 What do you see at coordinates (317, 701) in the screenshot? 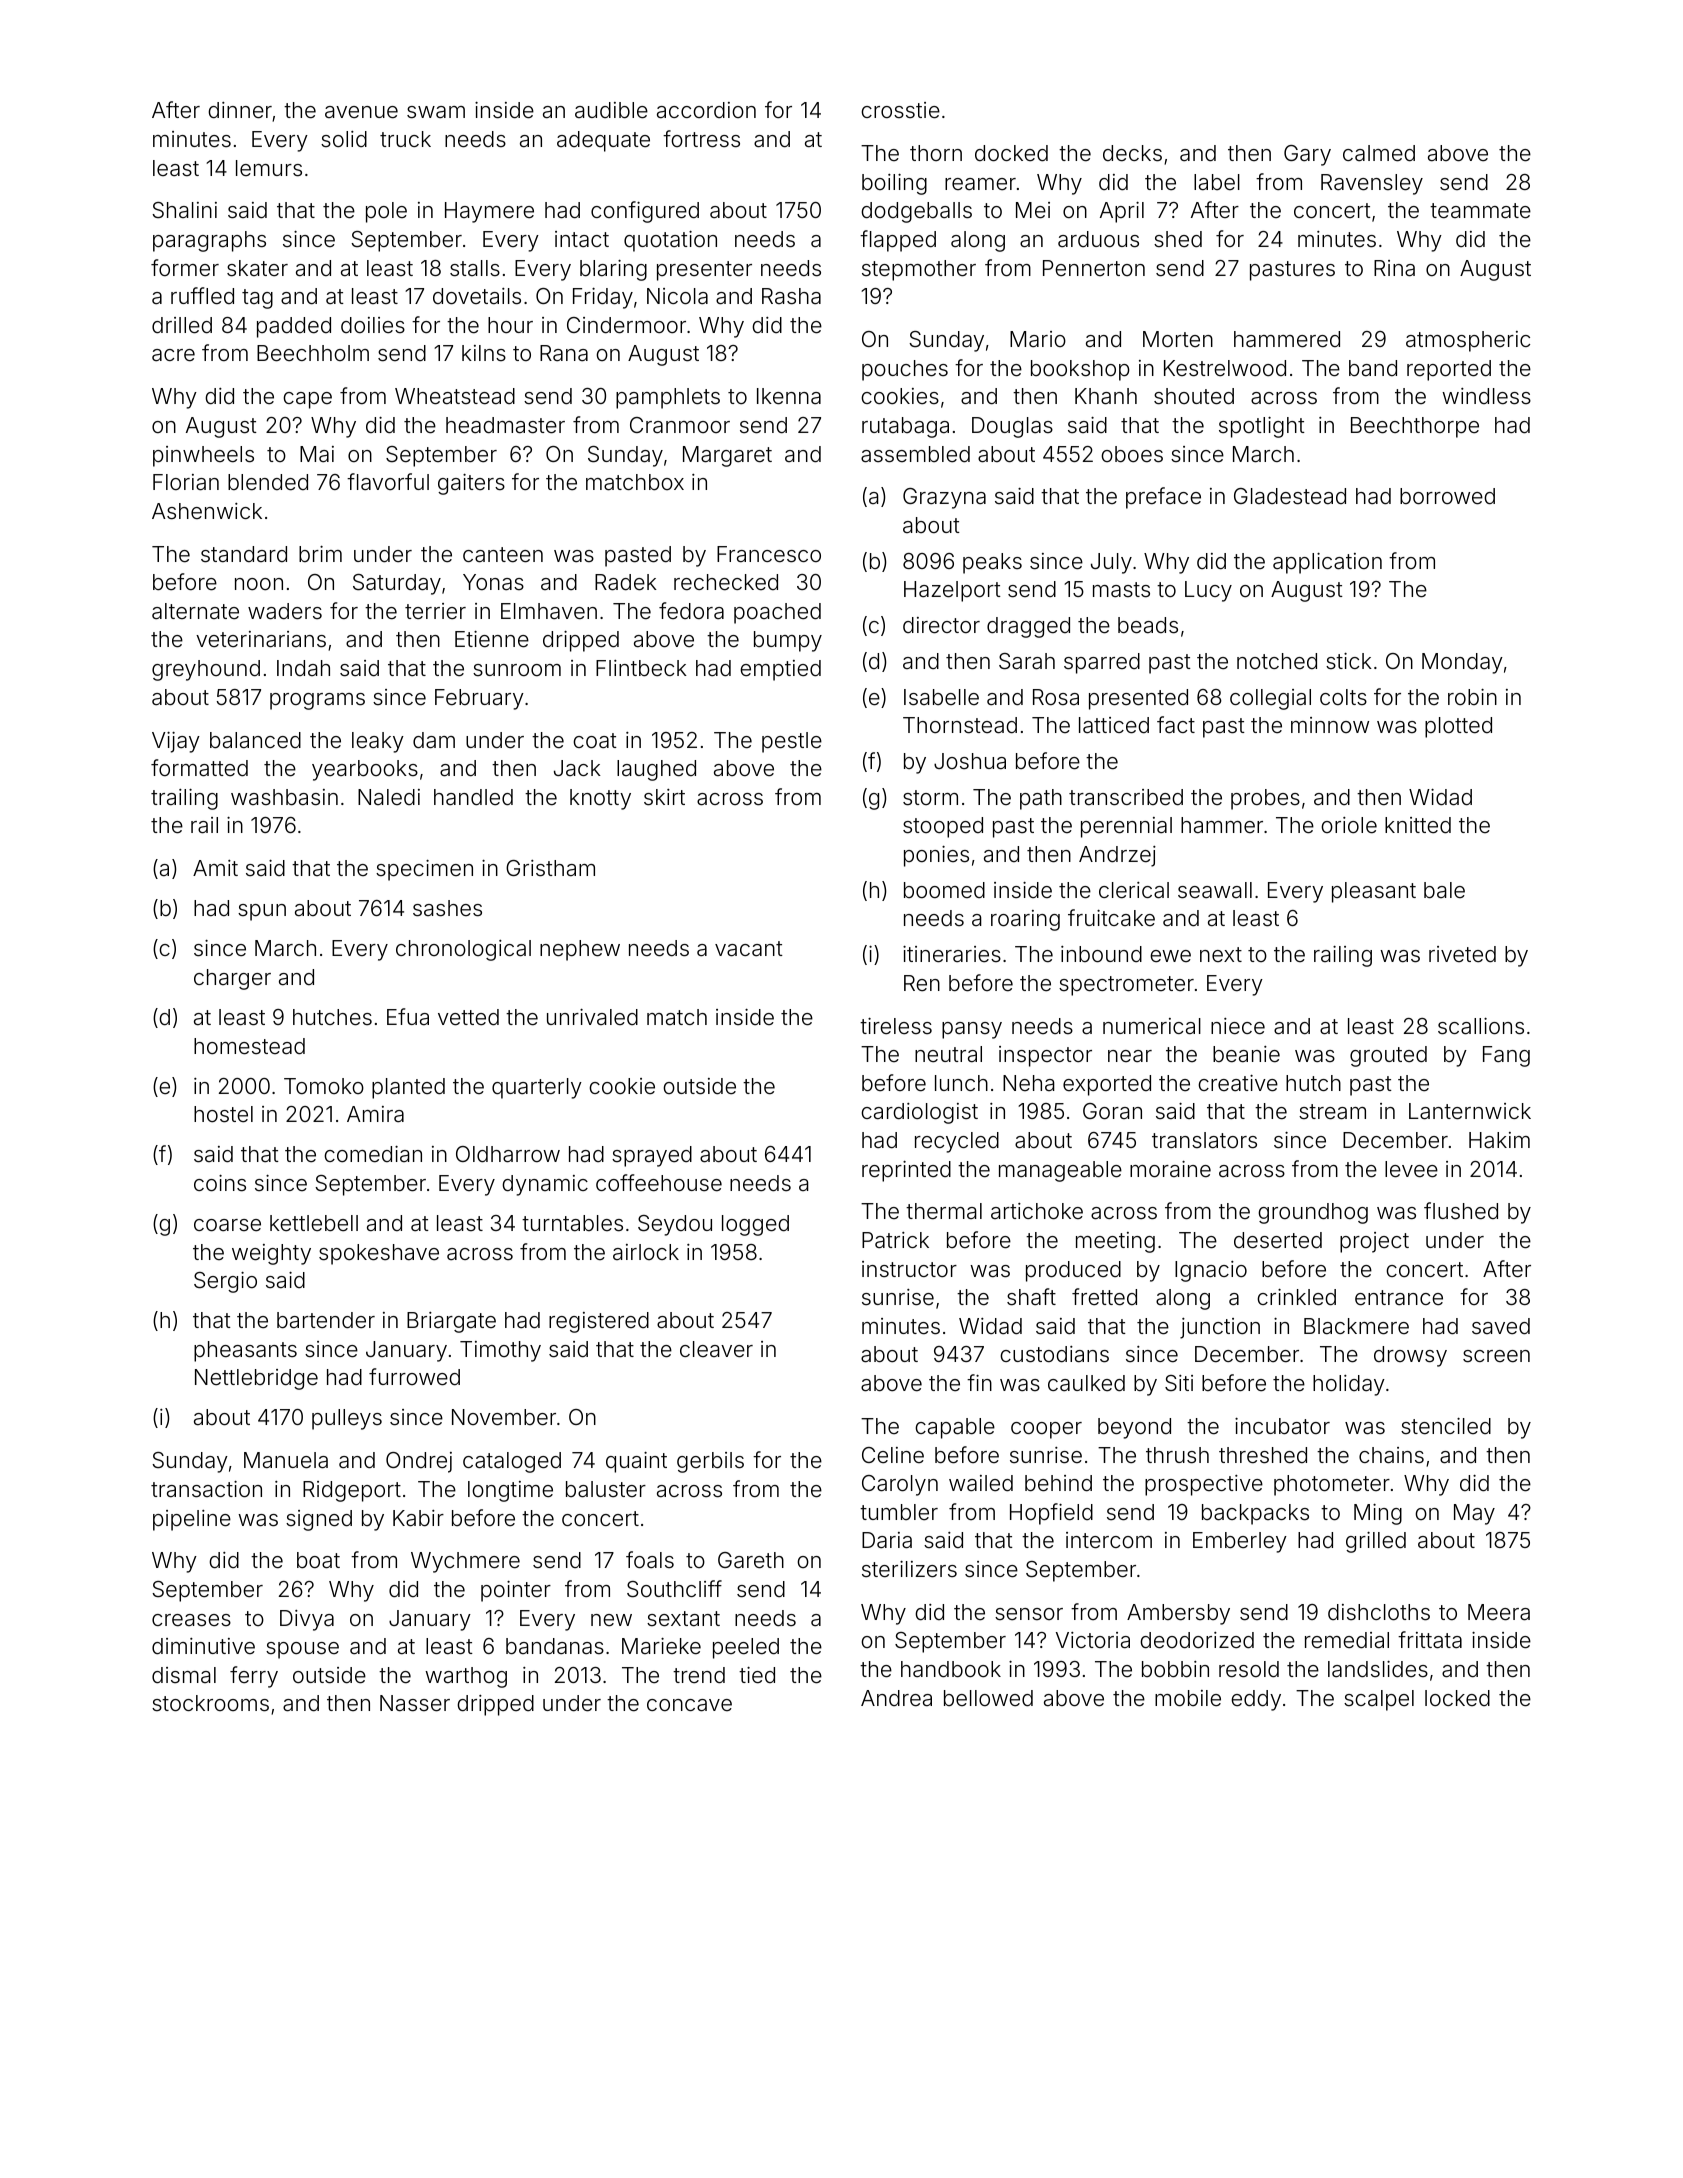
I see `programs` at bounding box center [317, 701].
